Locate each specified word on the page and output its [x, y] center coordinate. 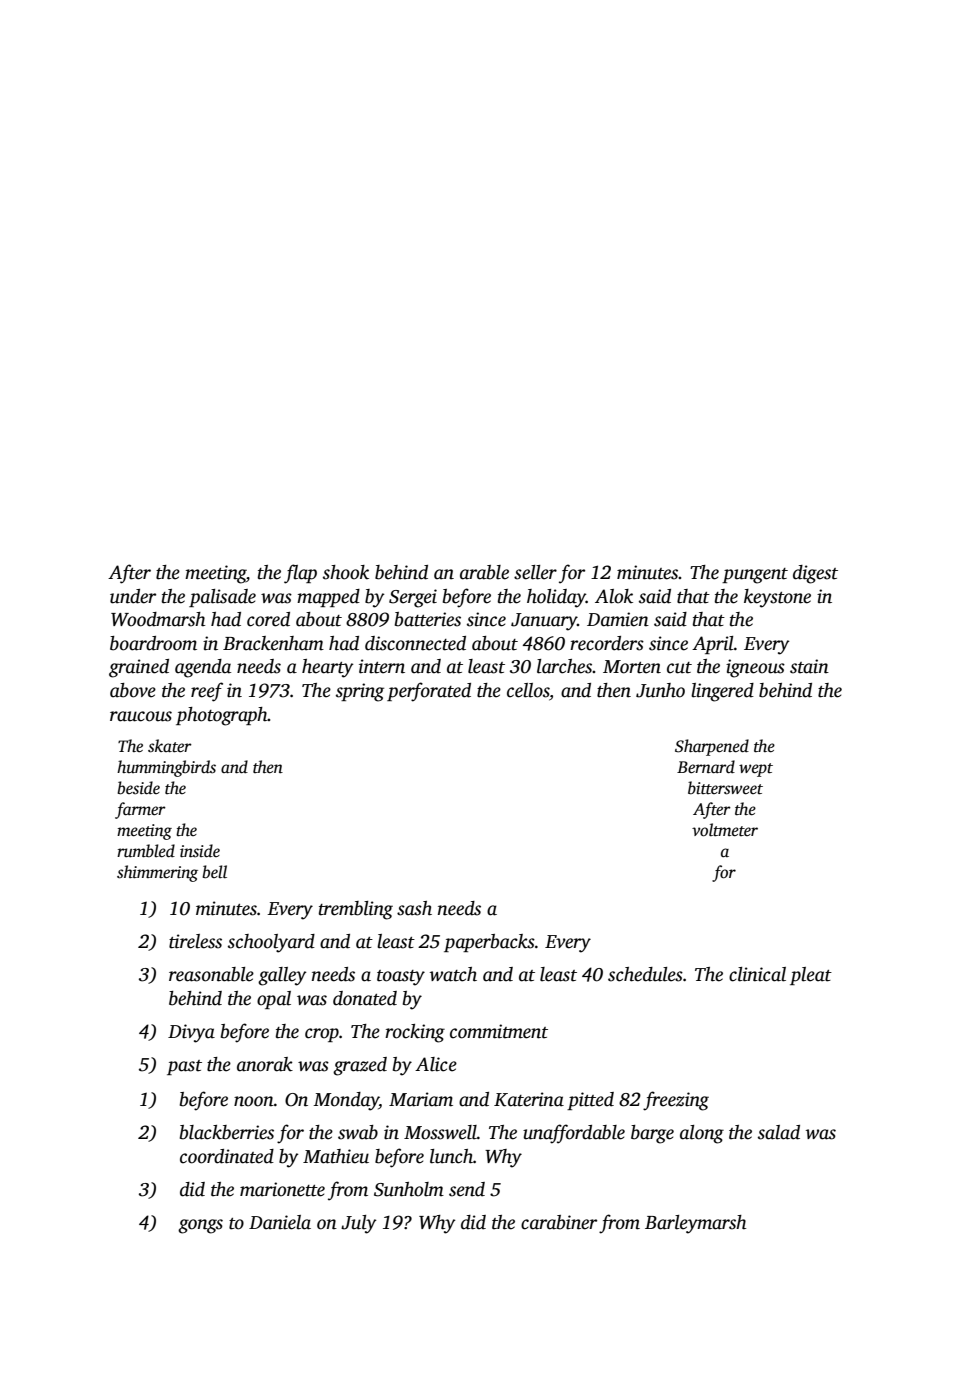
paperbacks [489, 943]
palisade [222, 598]
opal [274, 1000]
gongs [200, 1226]
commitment [499, 1031]
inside [200, 851]
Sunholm [409, 1189]
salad [779, 1132]
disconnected [415, 643]
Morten [632, 667]
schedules [645, 974]
